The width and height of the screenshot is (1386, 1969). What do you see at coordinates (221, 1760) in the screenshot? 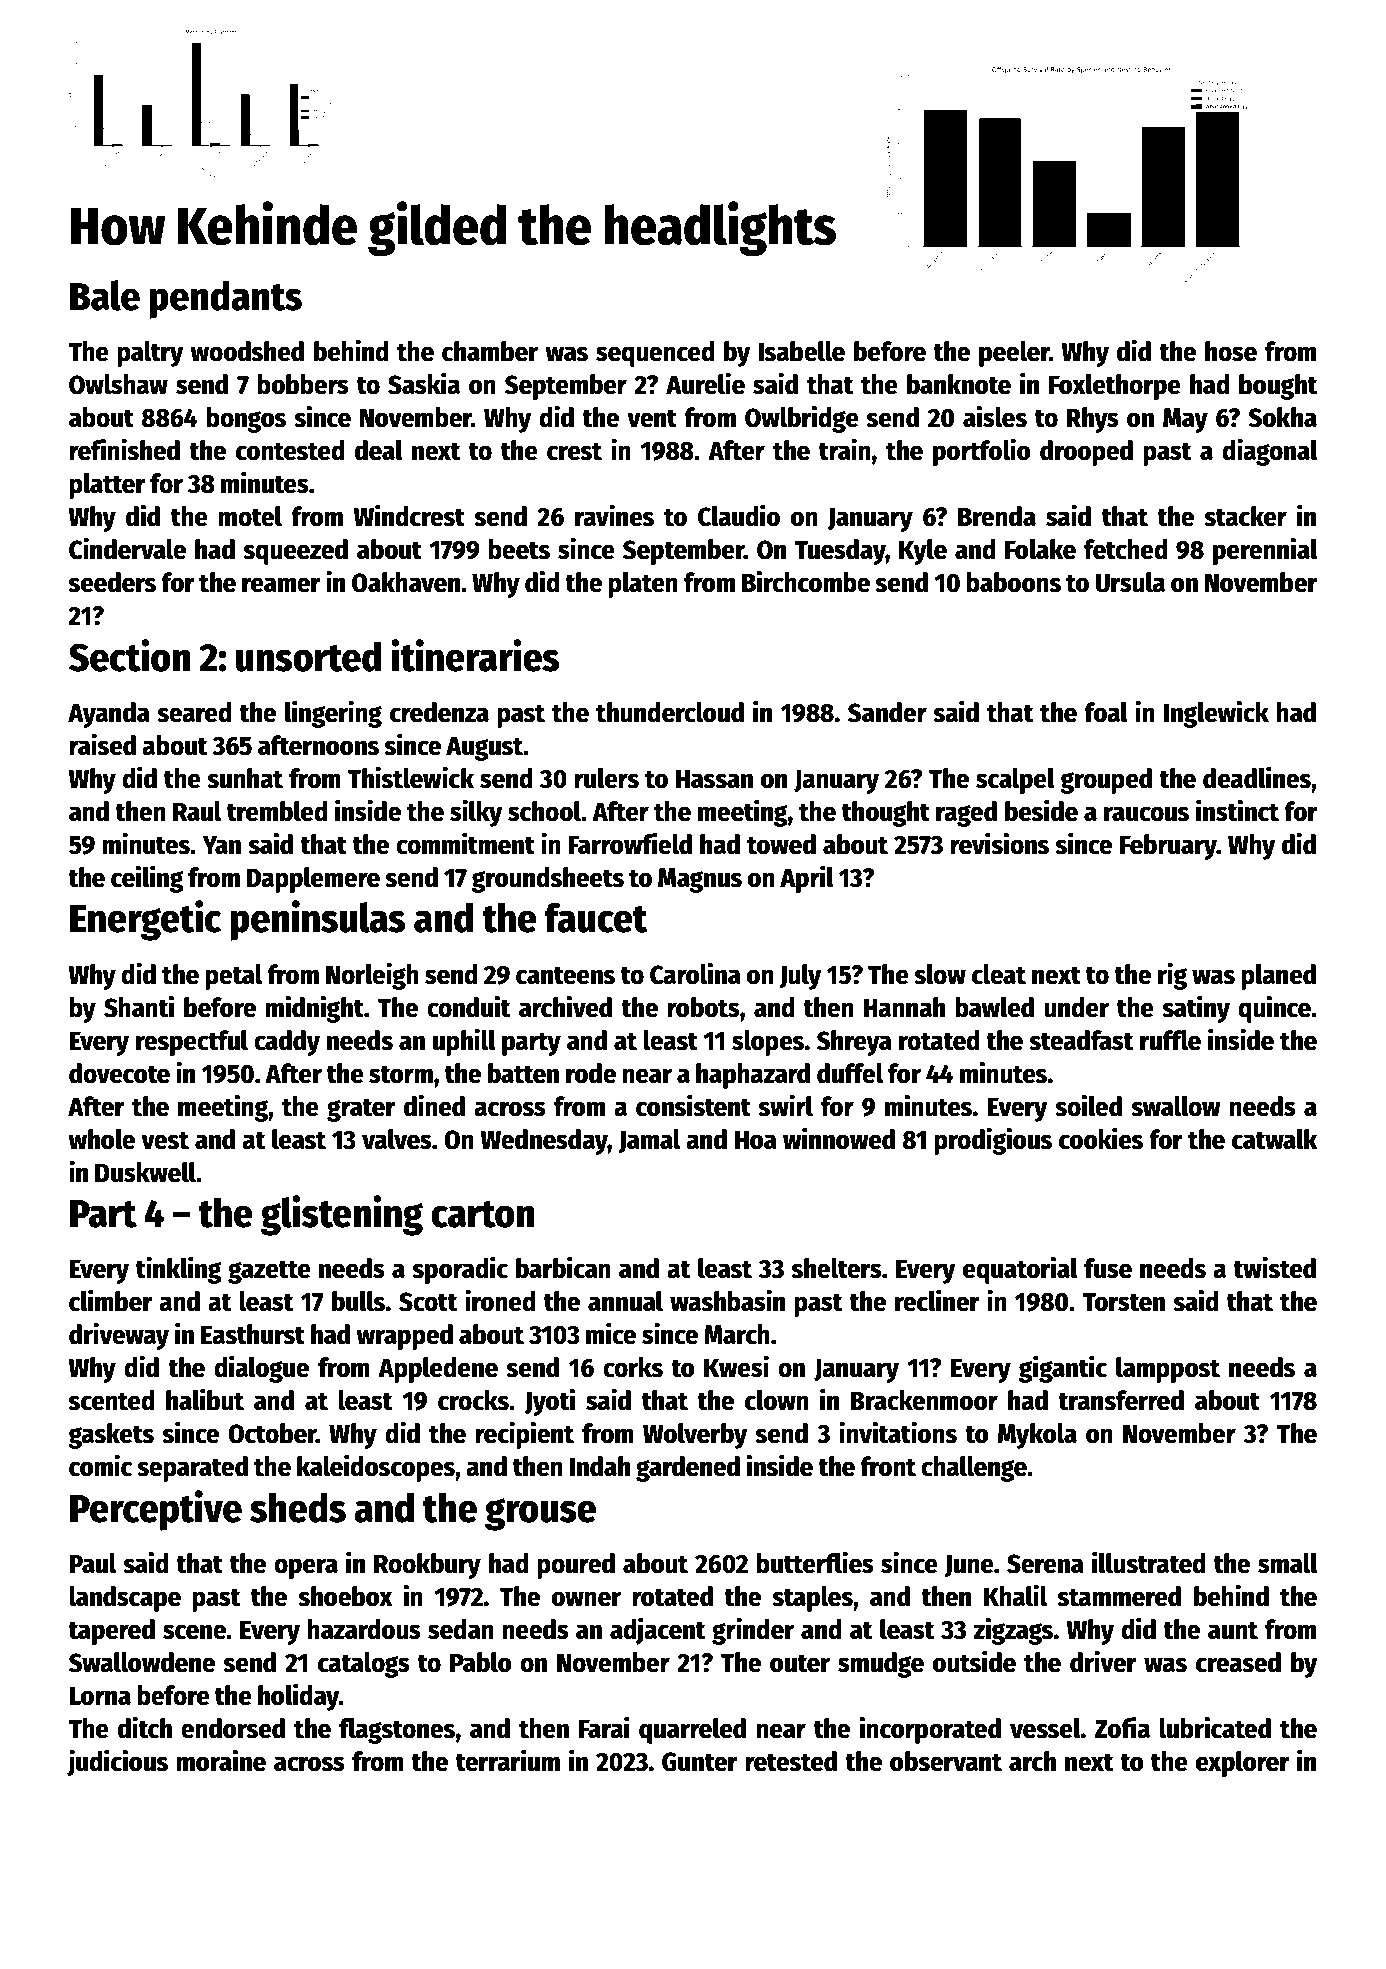
I see `moraine` at bounding box center [221, 1760].
